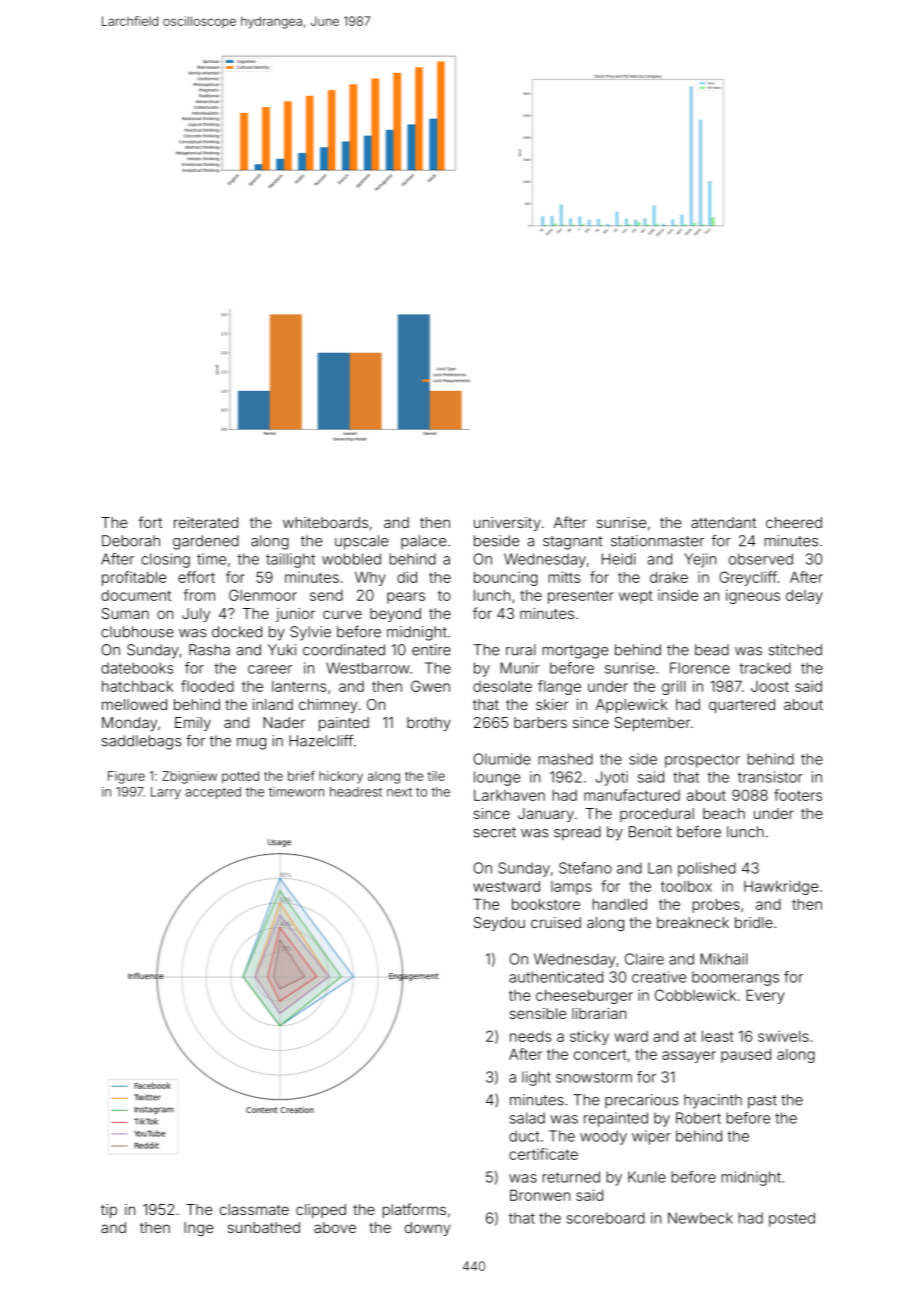  What do you see at coordinates (527, 1118) in the screenshot?
I see `salad` at bounding box center [527, 1118].
